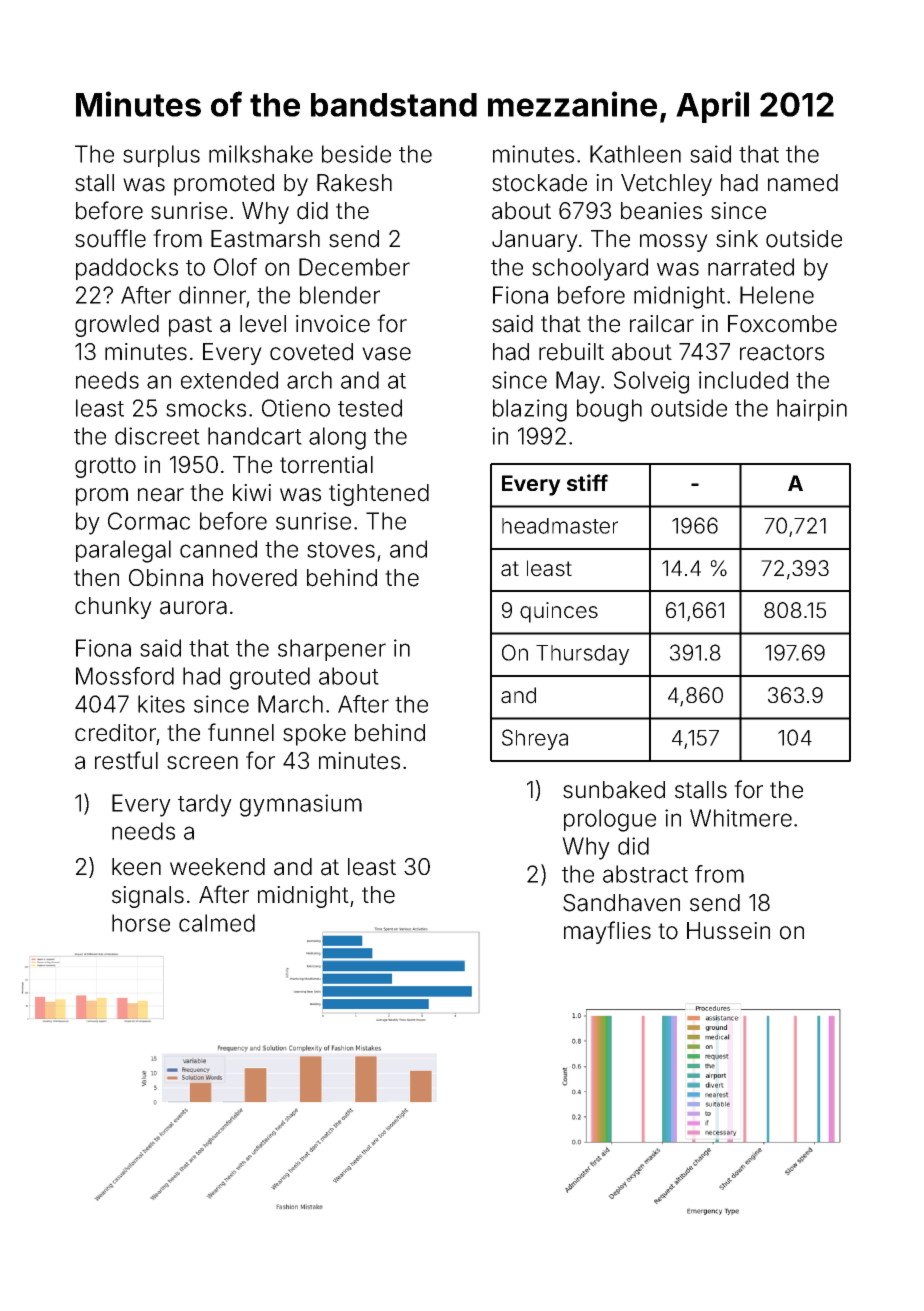 This document has width=924, height=1311. Describe the element at coordinates (535, 739) in the document. I see `Shreya` at that location.
